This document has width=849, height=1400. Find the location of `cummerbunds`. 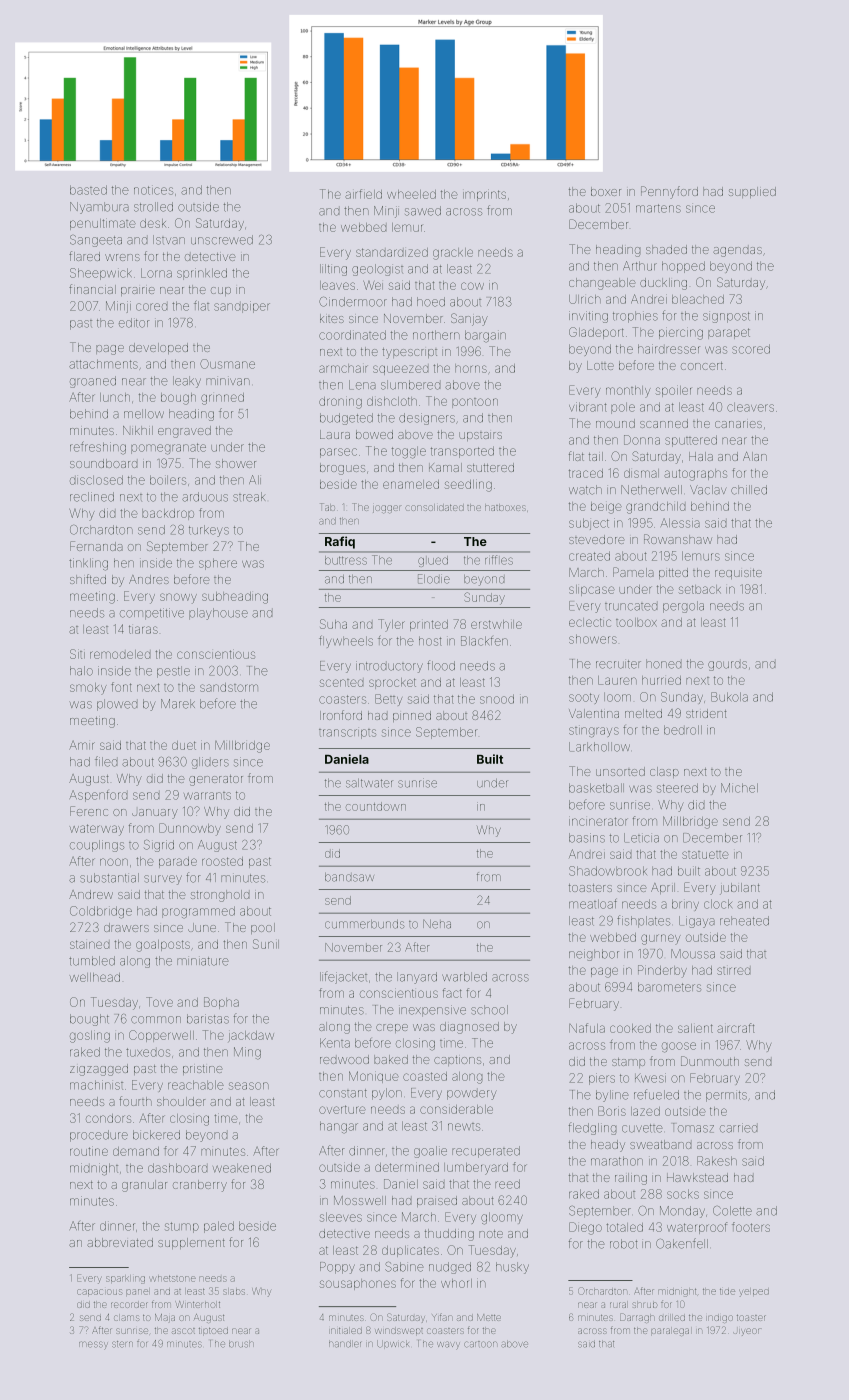

cummerbunds is located at coordinates (364, 924).
